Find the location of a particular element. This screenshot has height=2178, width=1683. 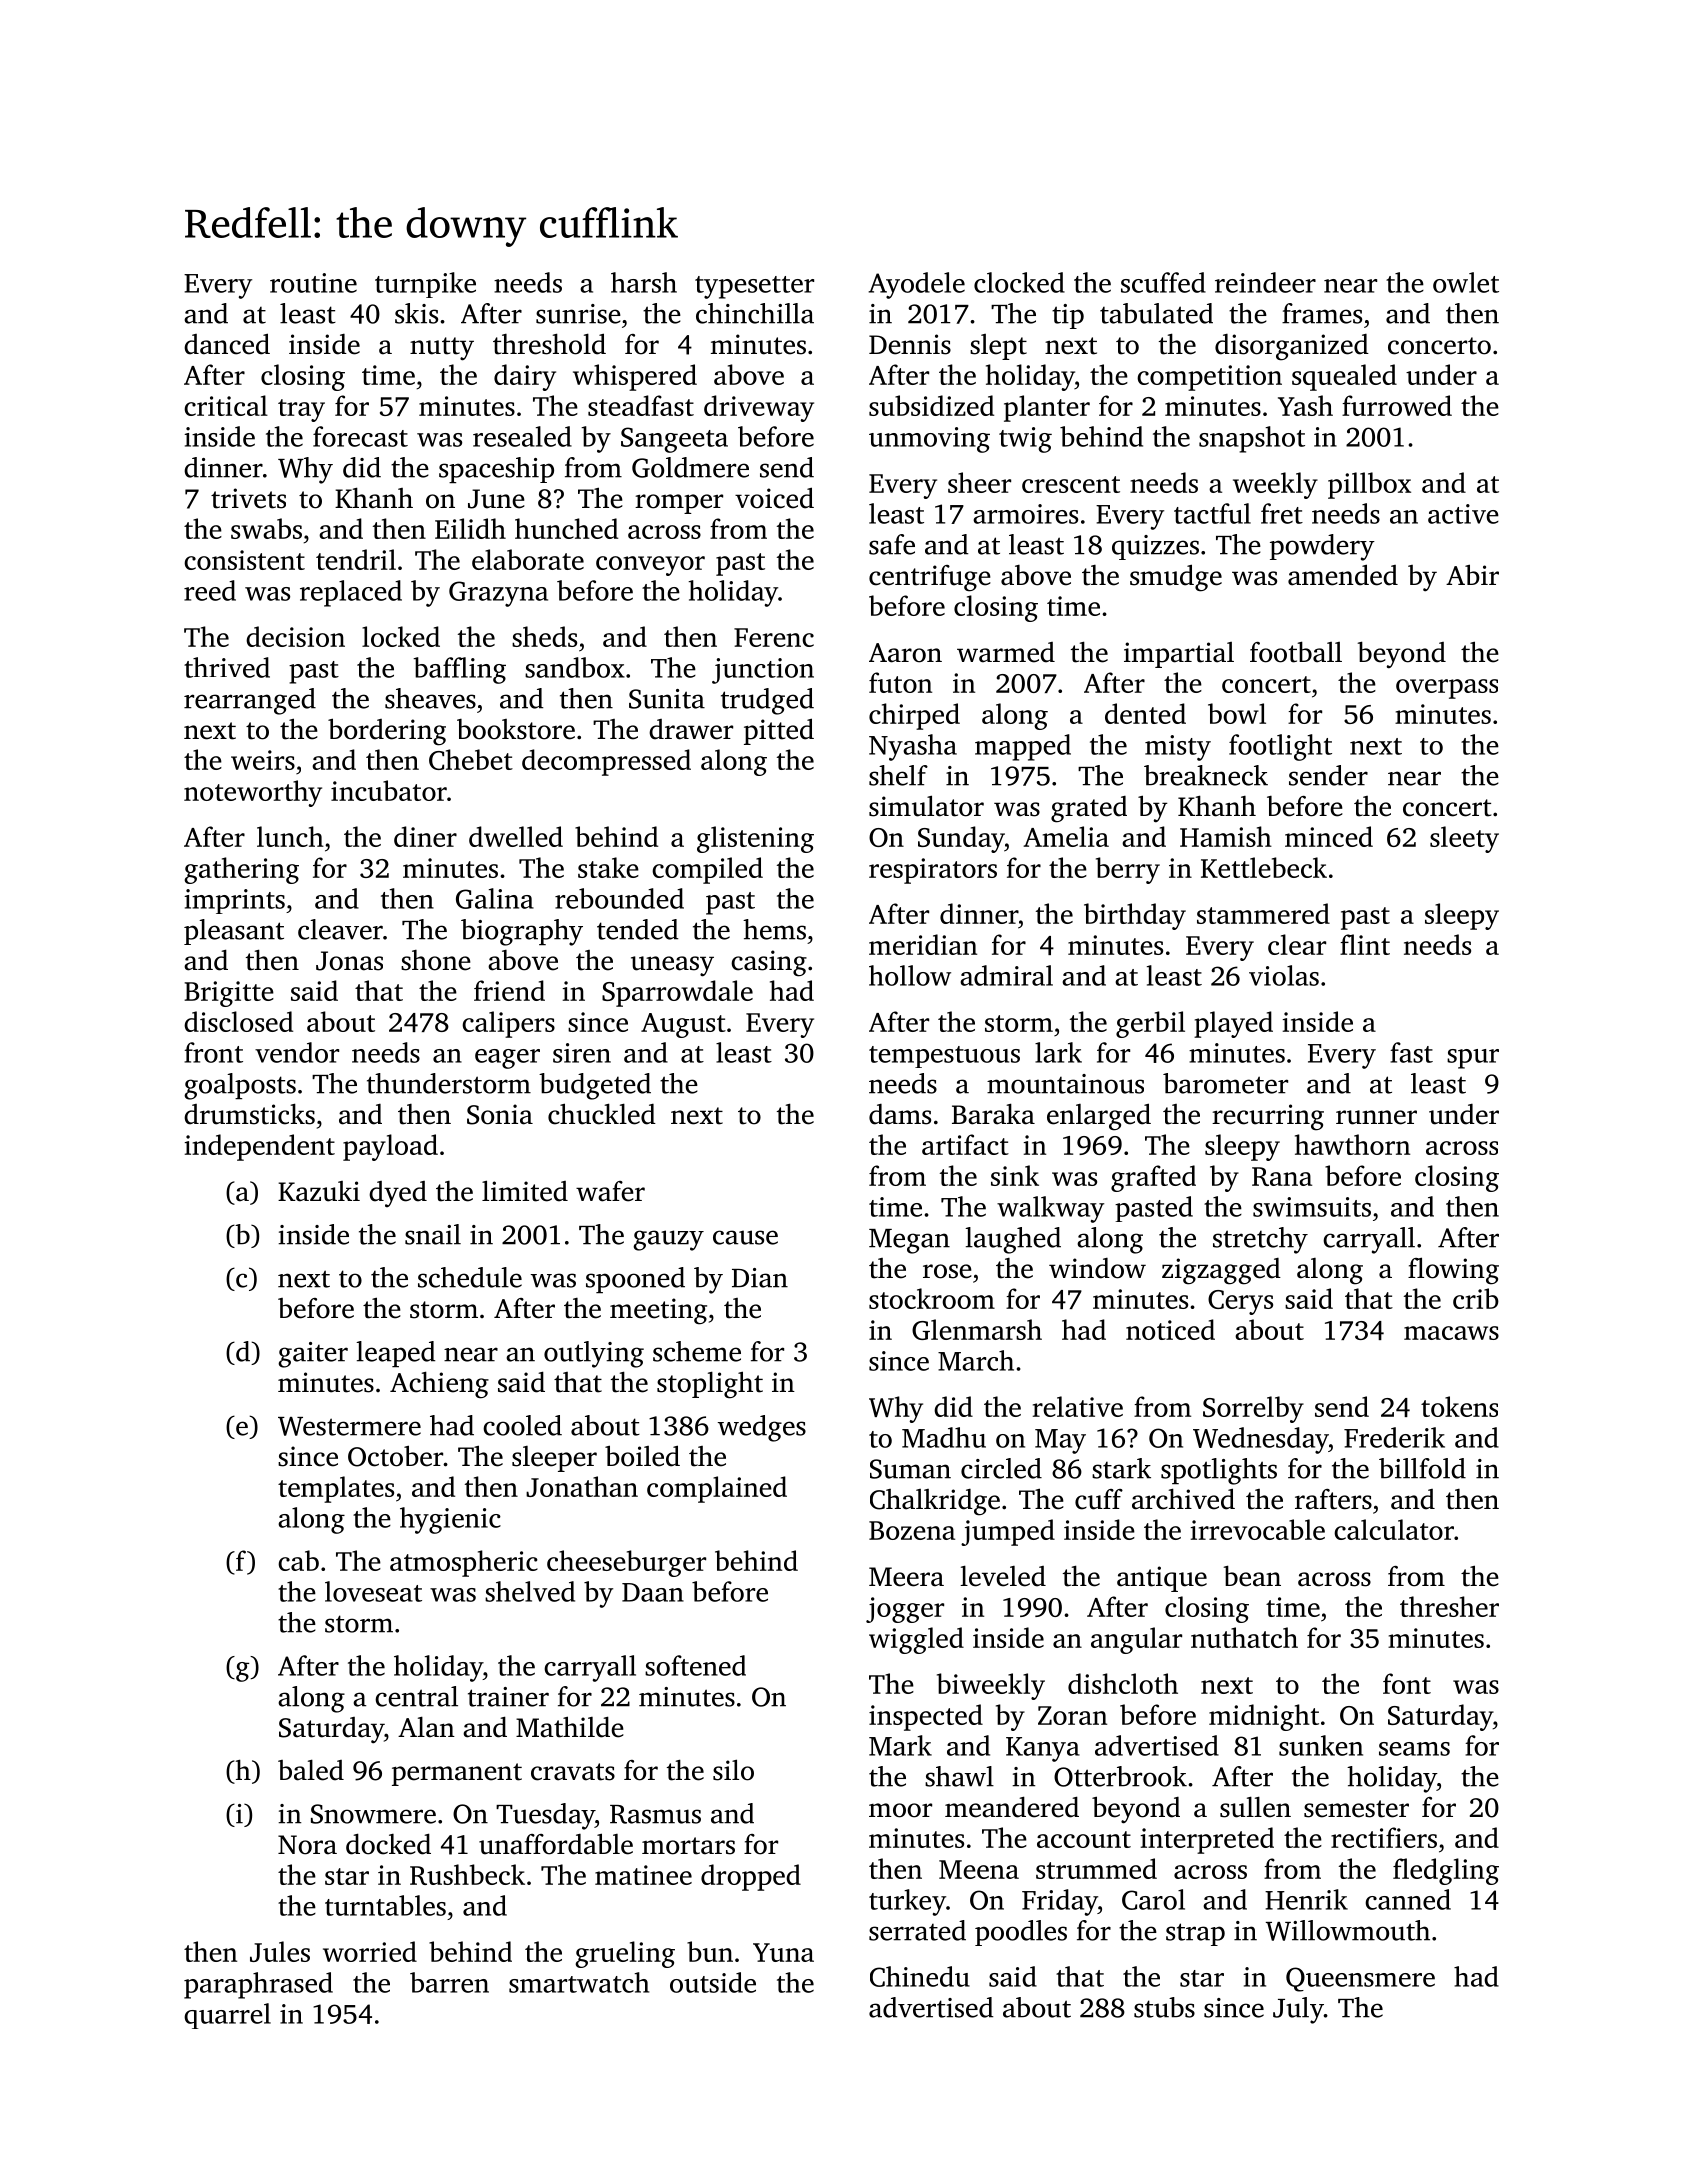

routine is located at coordinates (313, 283).
